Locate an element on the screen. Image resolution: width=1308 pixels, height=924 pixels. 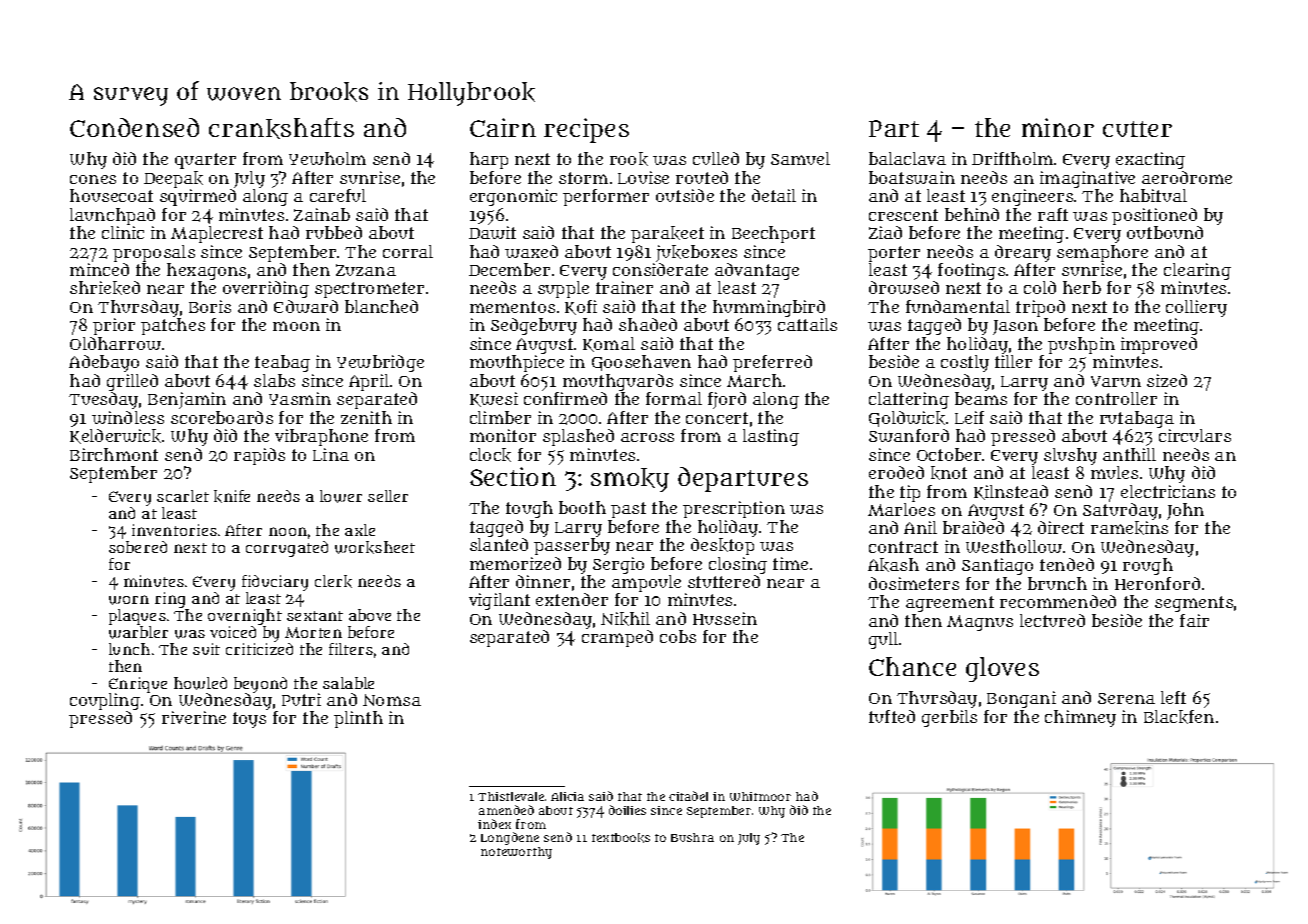
filters is located at coordinates (351, 649).
